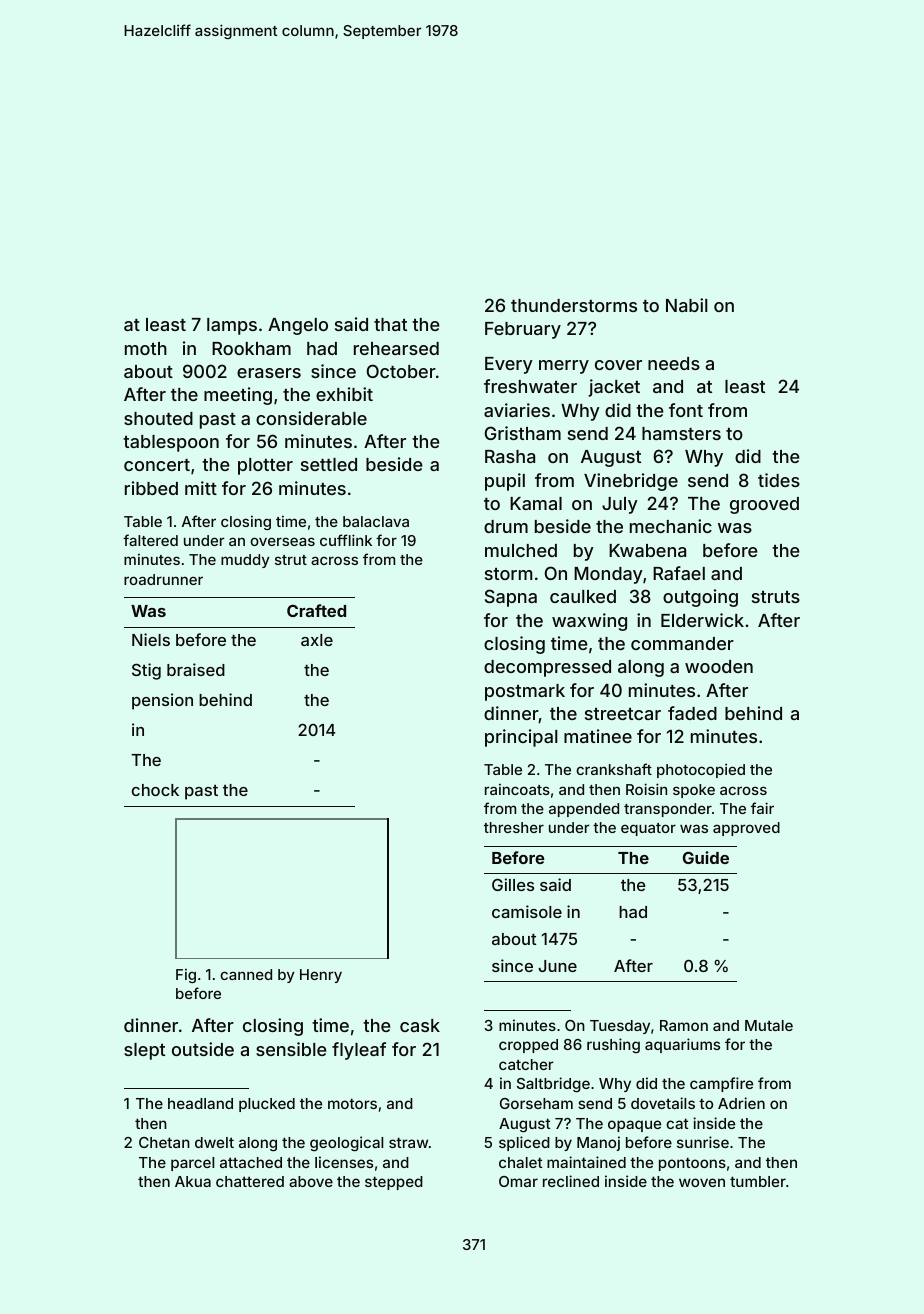  What do you see at coordinates (394, 1183) in the screenshot?
I see `stepped` at bounding box center [394, 1183].
